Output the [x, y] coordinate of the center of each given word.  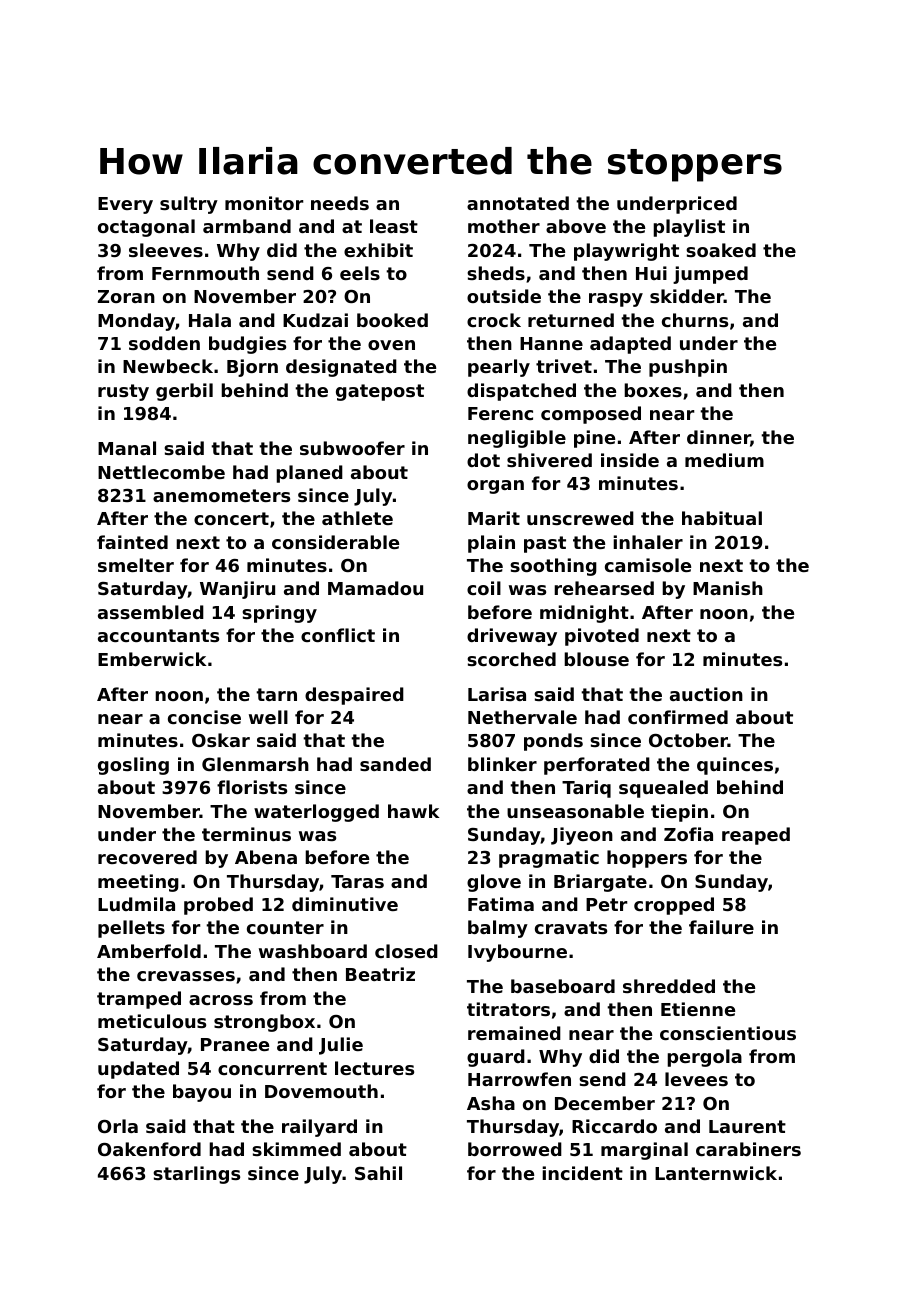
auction [706, 694]
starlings [196, 1175]
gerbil [184, 392]
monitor [264, 203]
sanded [395, 764]
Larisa [497, 694]
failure [721, 927]
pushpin [688, 368]
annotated [518, 203]
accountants [158, 635]
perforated [597, 766]
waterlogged [316, 813]
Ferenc [500, 413]
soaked [721, 250]
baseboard [563, 986]
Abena [266, 857]
